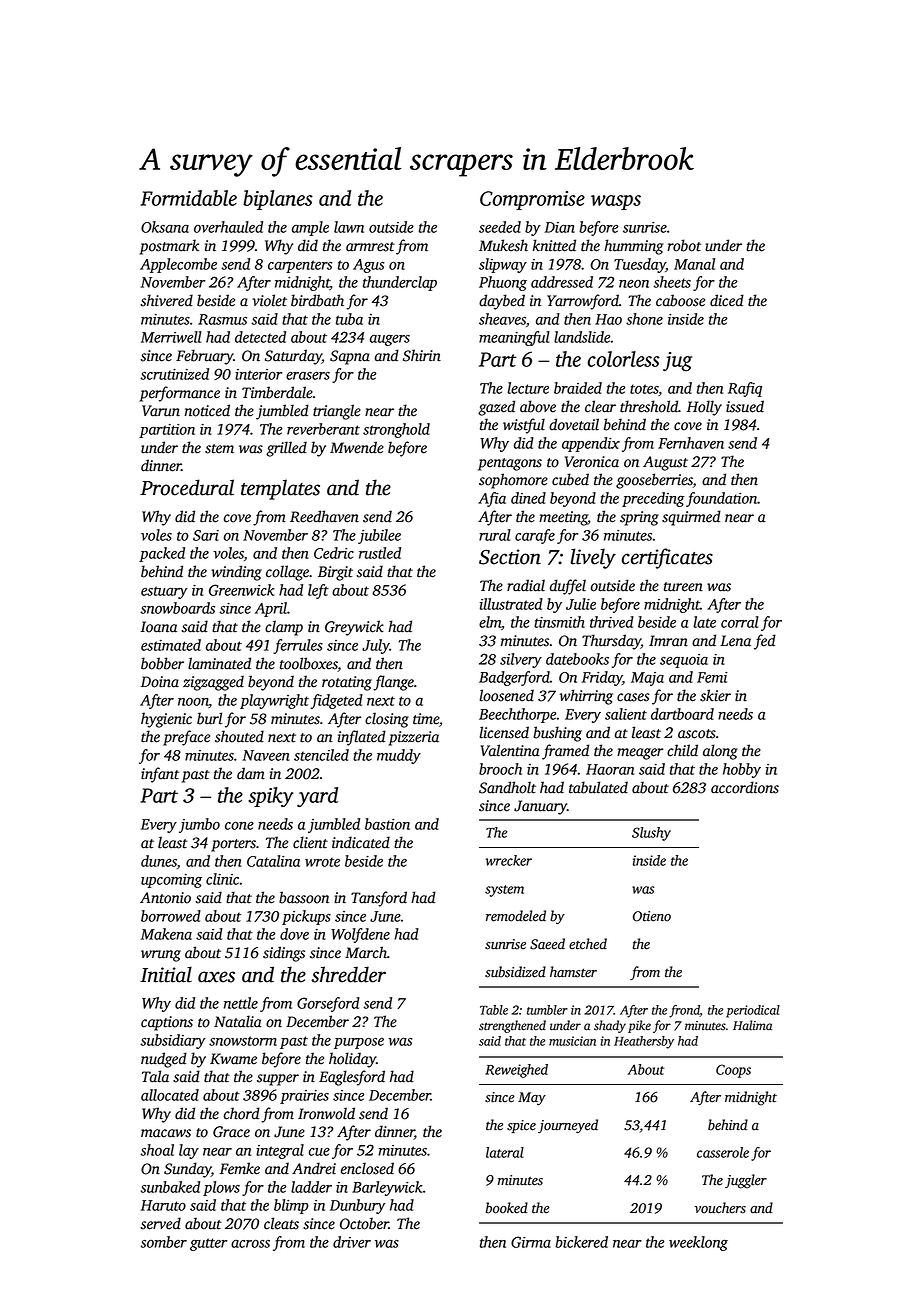 This screenshot has height=1314, width=924. I want to click on biplanes, so click(278, 200).
